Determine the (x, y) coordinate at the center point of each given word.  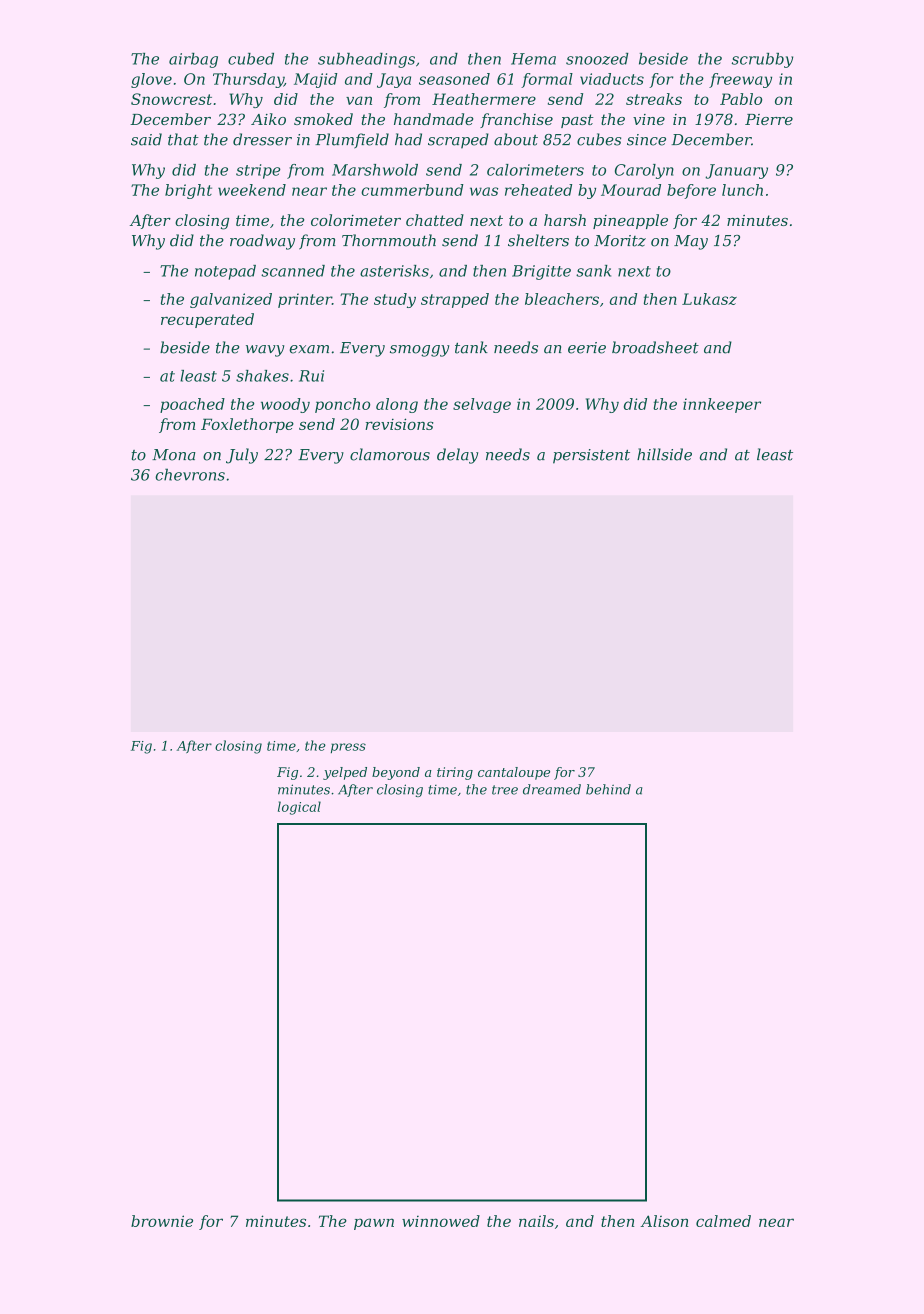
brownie (162, 1221)
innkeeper (722, 405)
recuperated (207, 320)
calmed (723, 1221)
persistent (591, 456)
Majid (316, 80)
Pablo (741, 99)
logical (299, 808)
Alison (664, 1221)
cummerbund (412, 190)
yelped (345, 773)
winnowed (441, 1221)
